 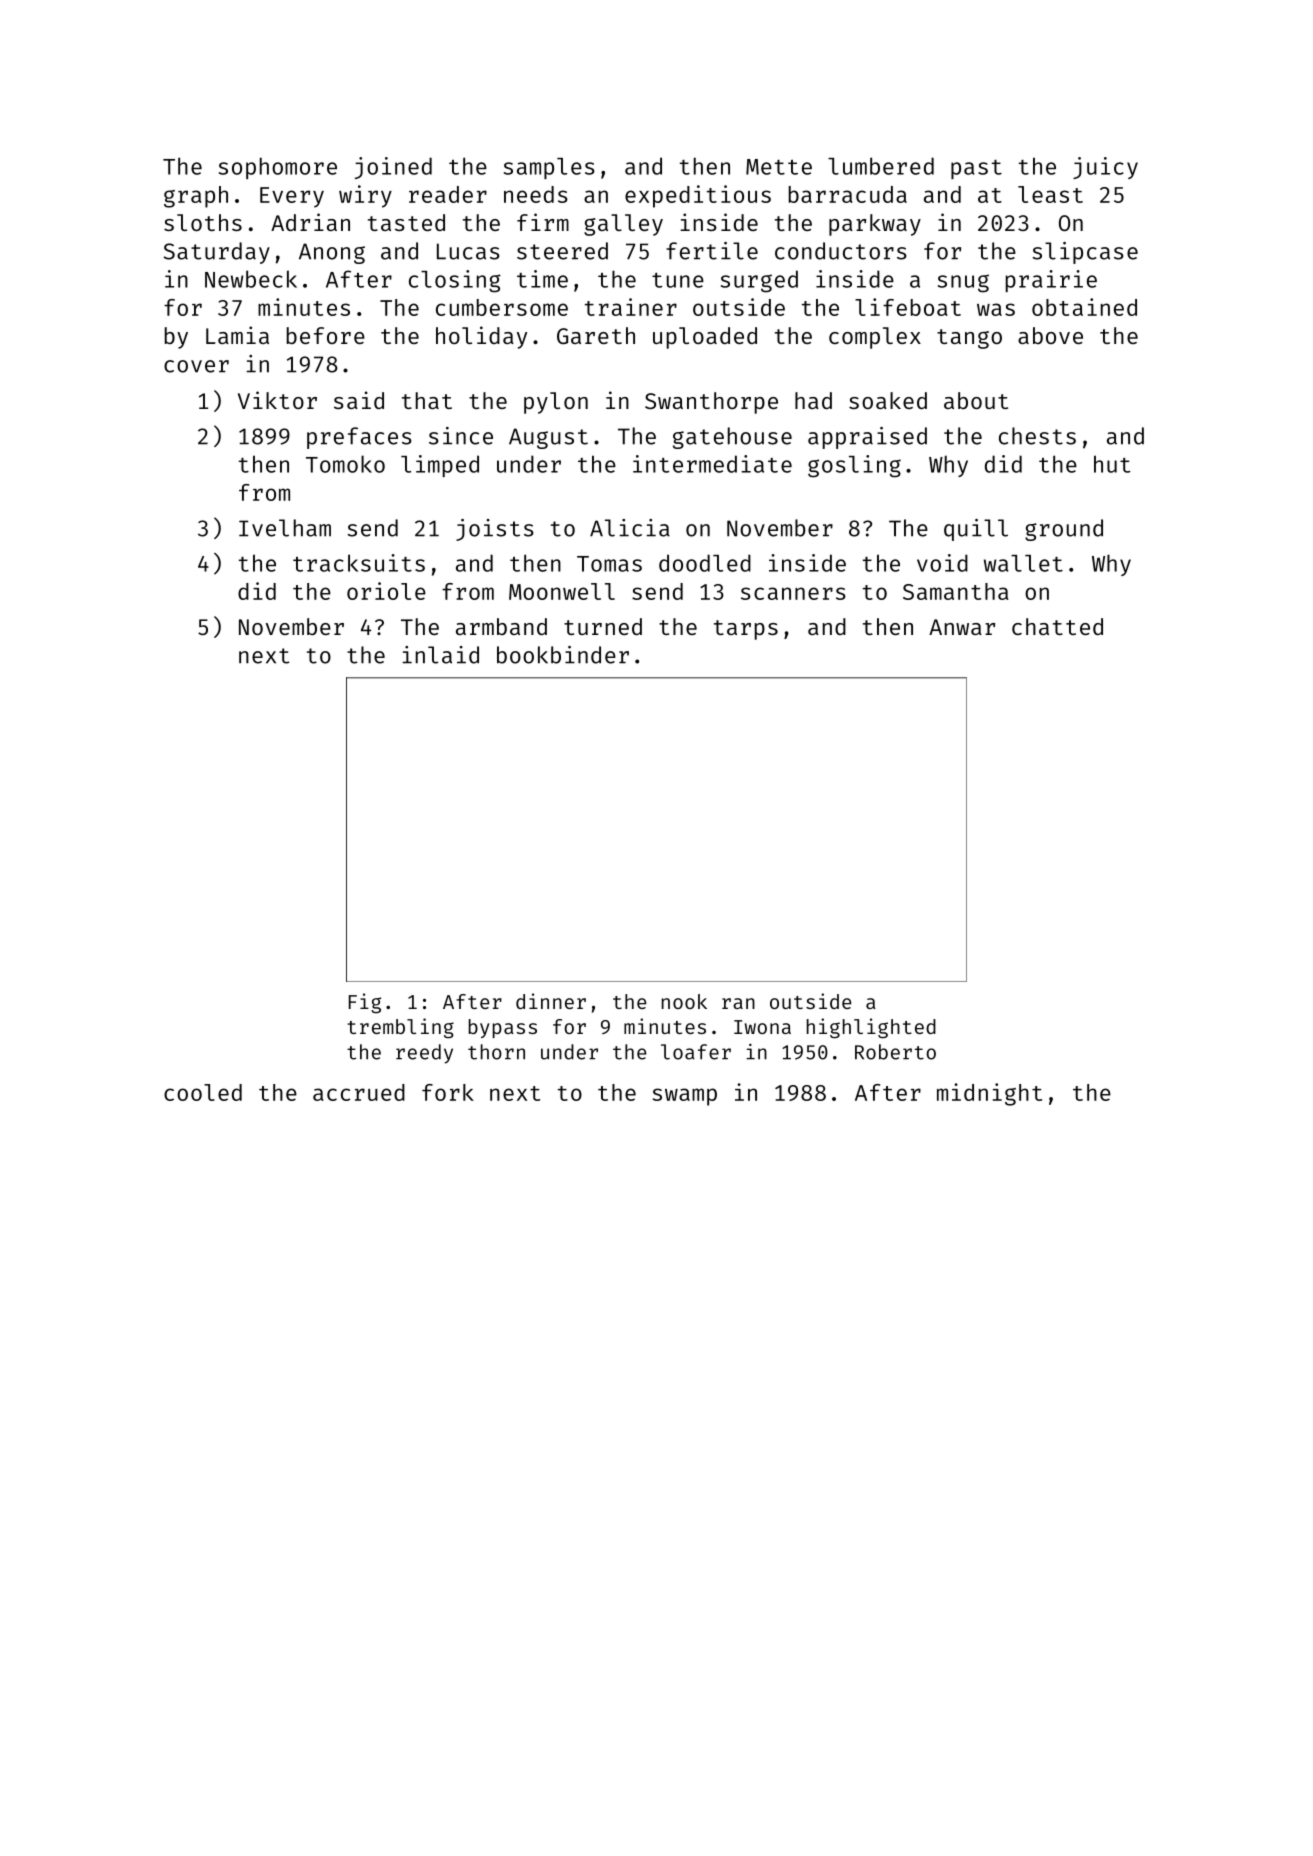 What do you see at coordinates (365, 1003) in the screenshot?
I see `Fig` at bounding box center [365, 1003].
